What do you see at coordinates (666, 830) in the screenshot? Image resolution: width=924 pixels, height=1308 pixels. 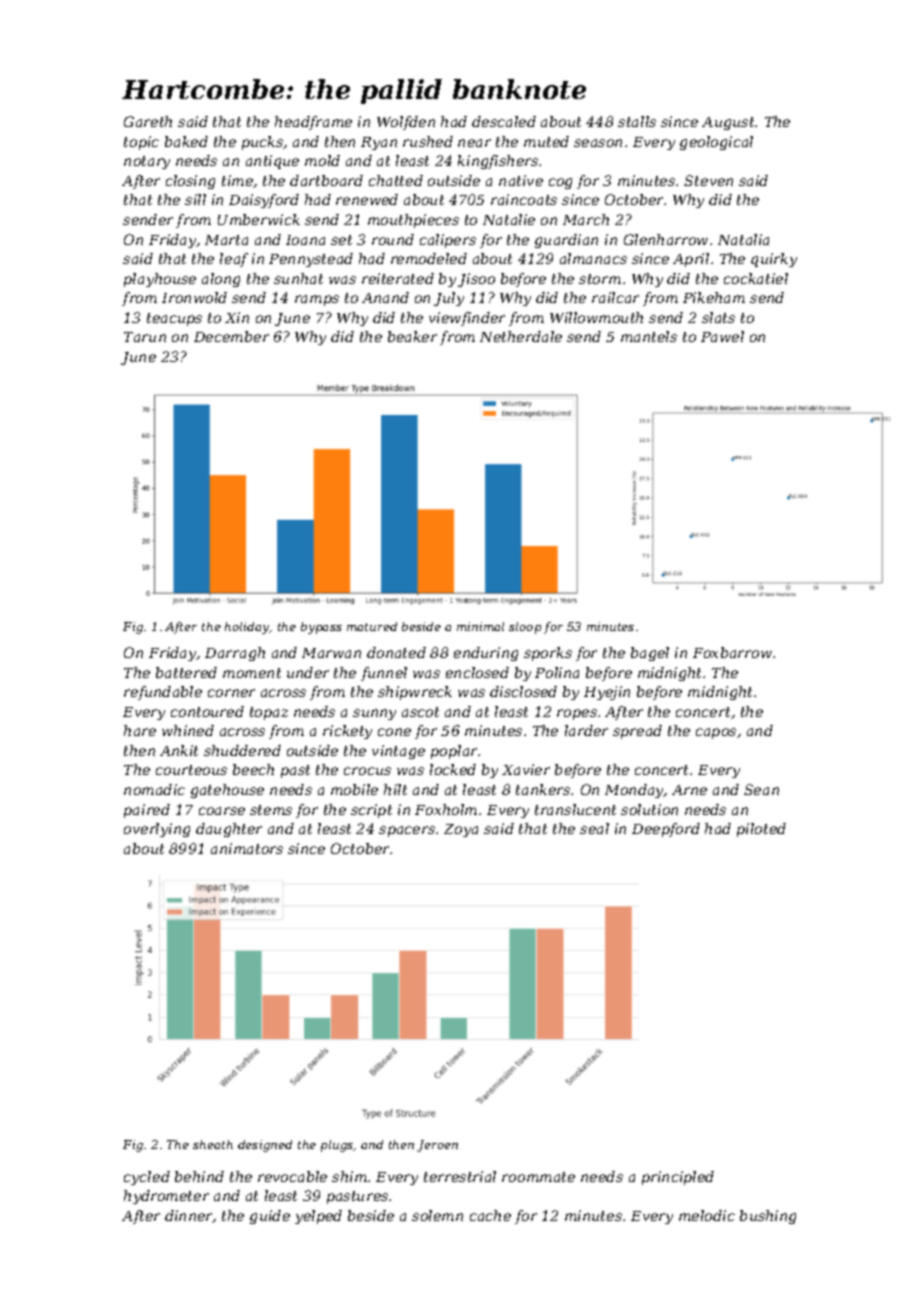 I see `Deepford` at bounding box center [666, 830].
